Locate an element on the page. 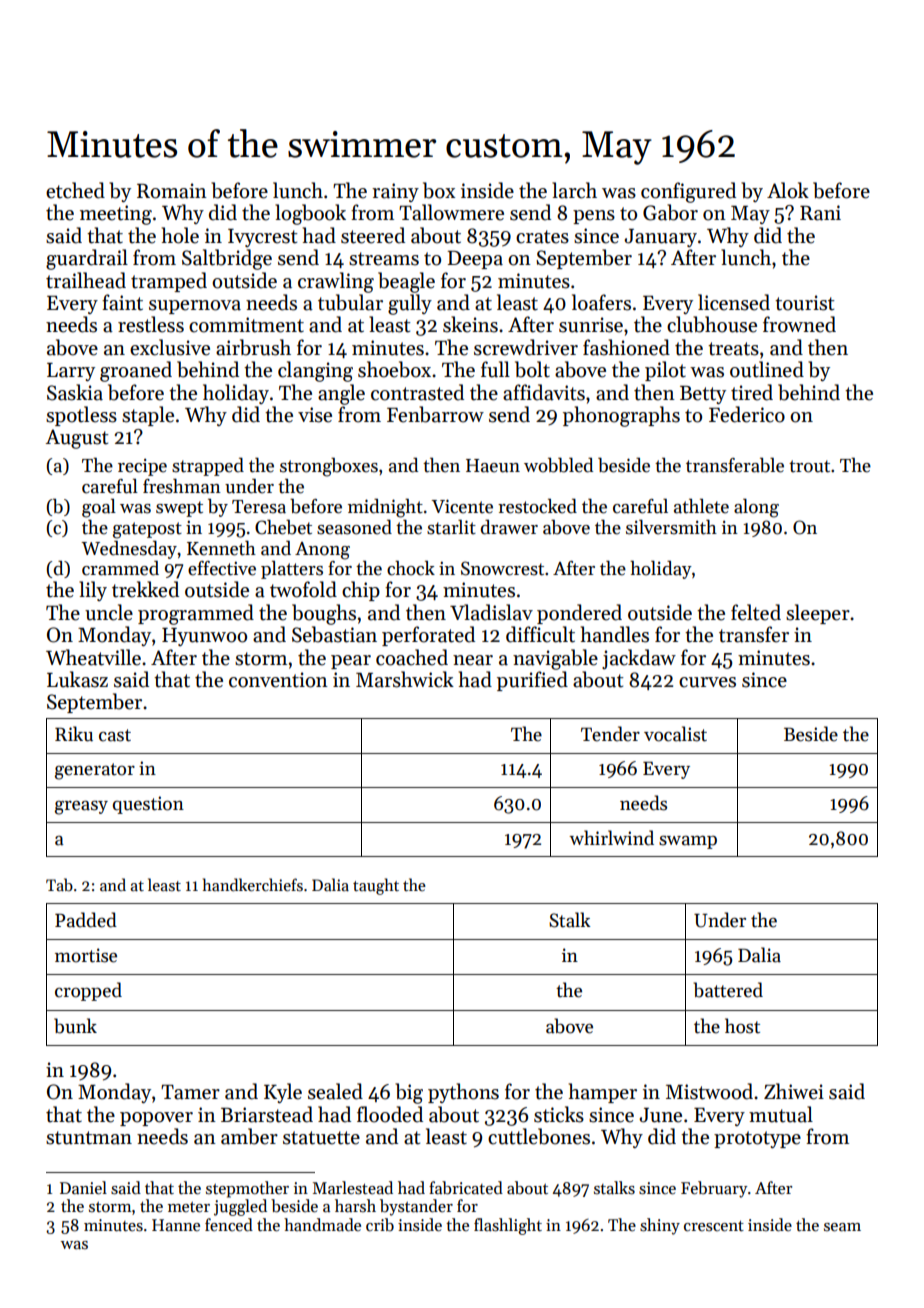 This page has height=1308, width=924. big is located at coordinates (409, 1093).
